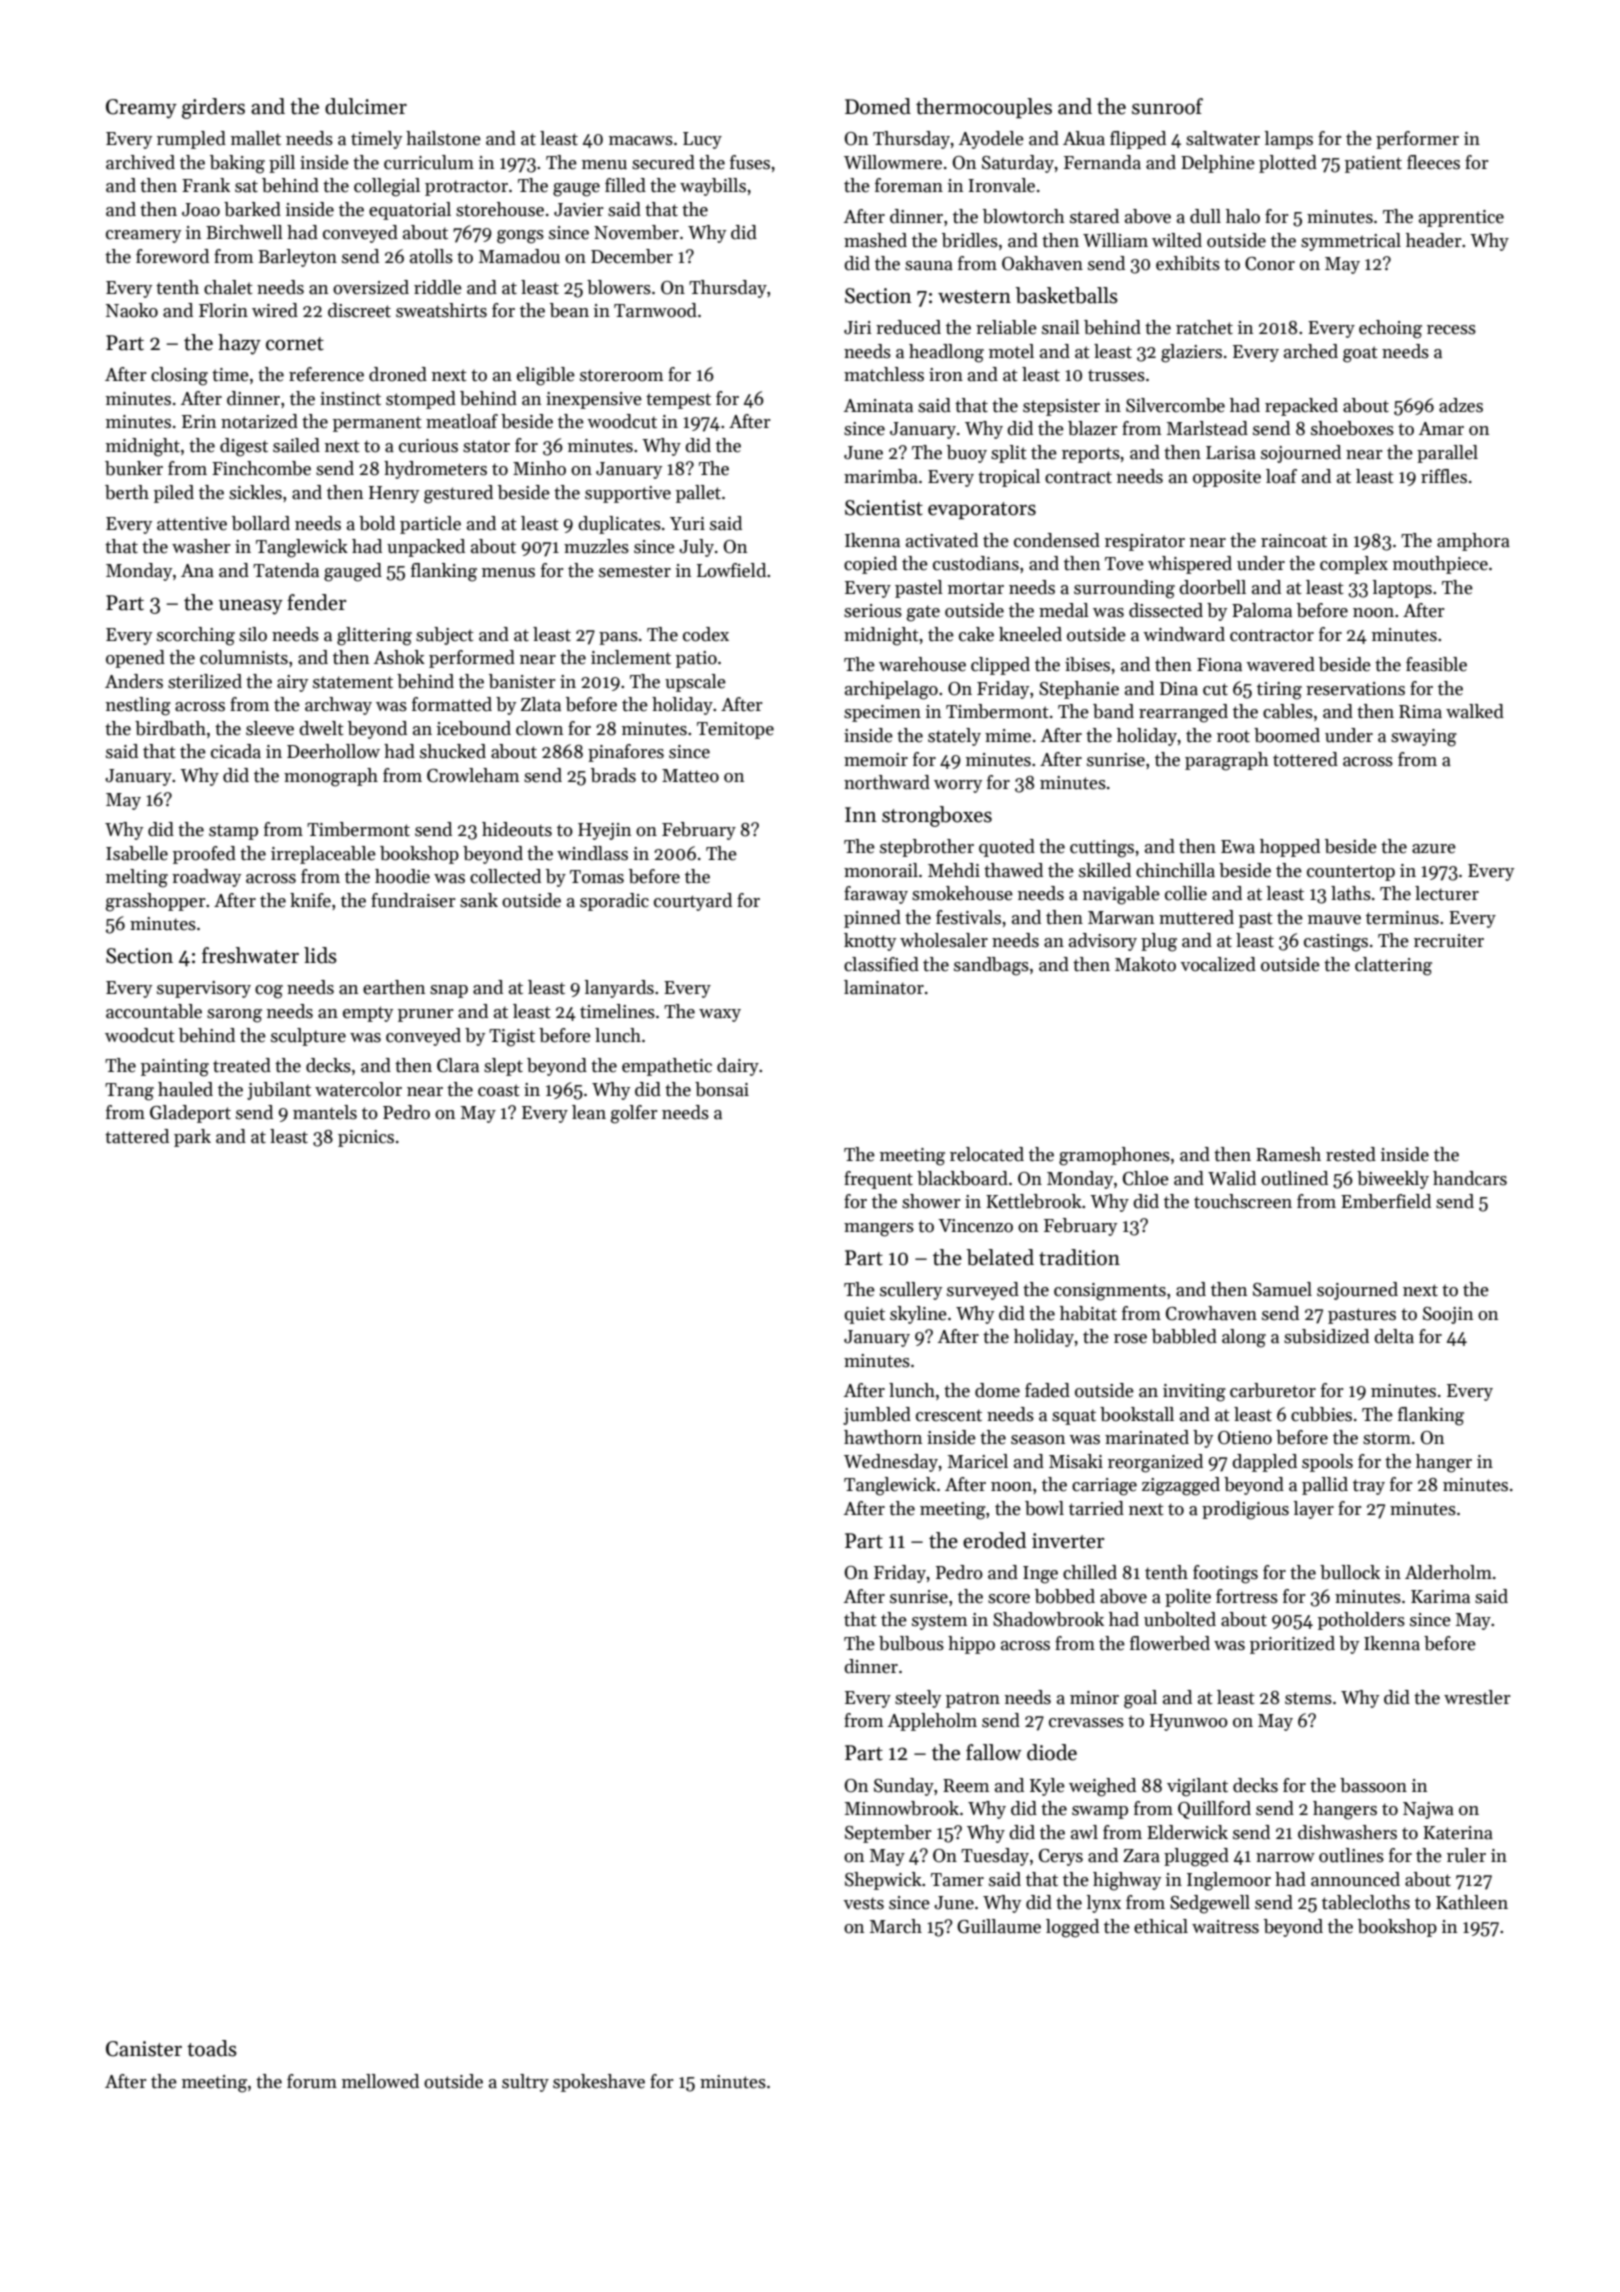  Describe the element at coordinates (663, 162) in the screenshot. I see `secured` at that location.
